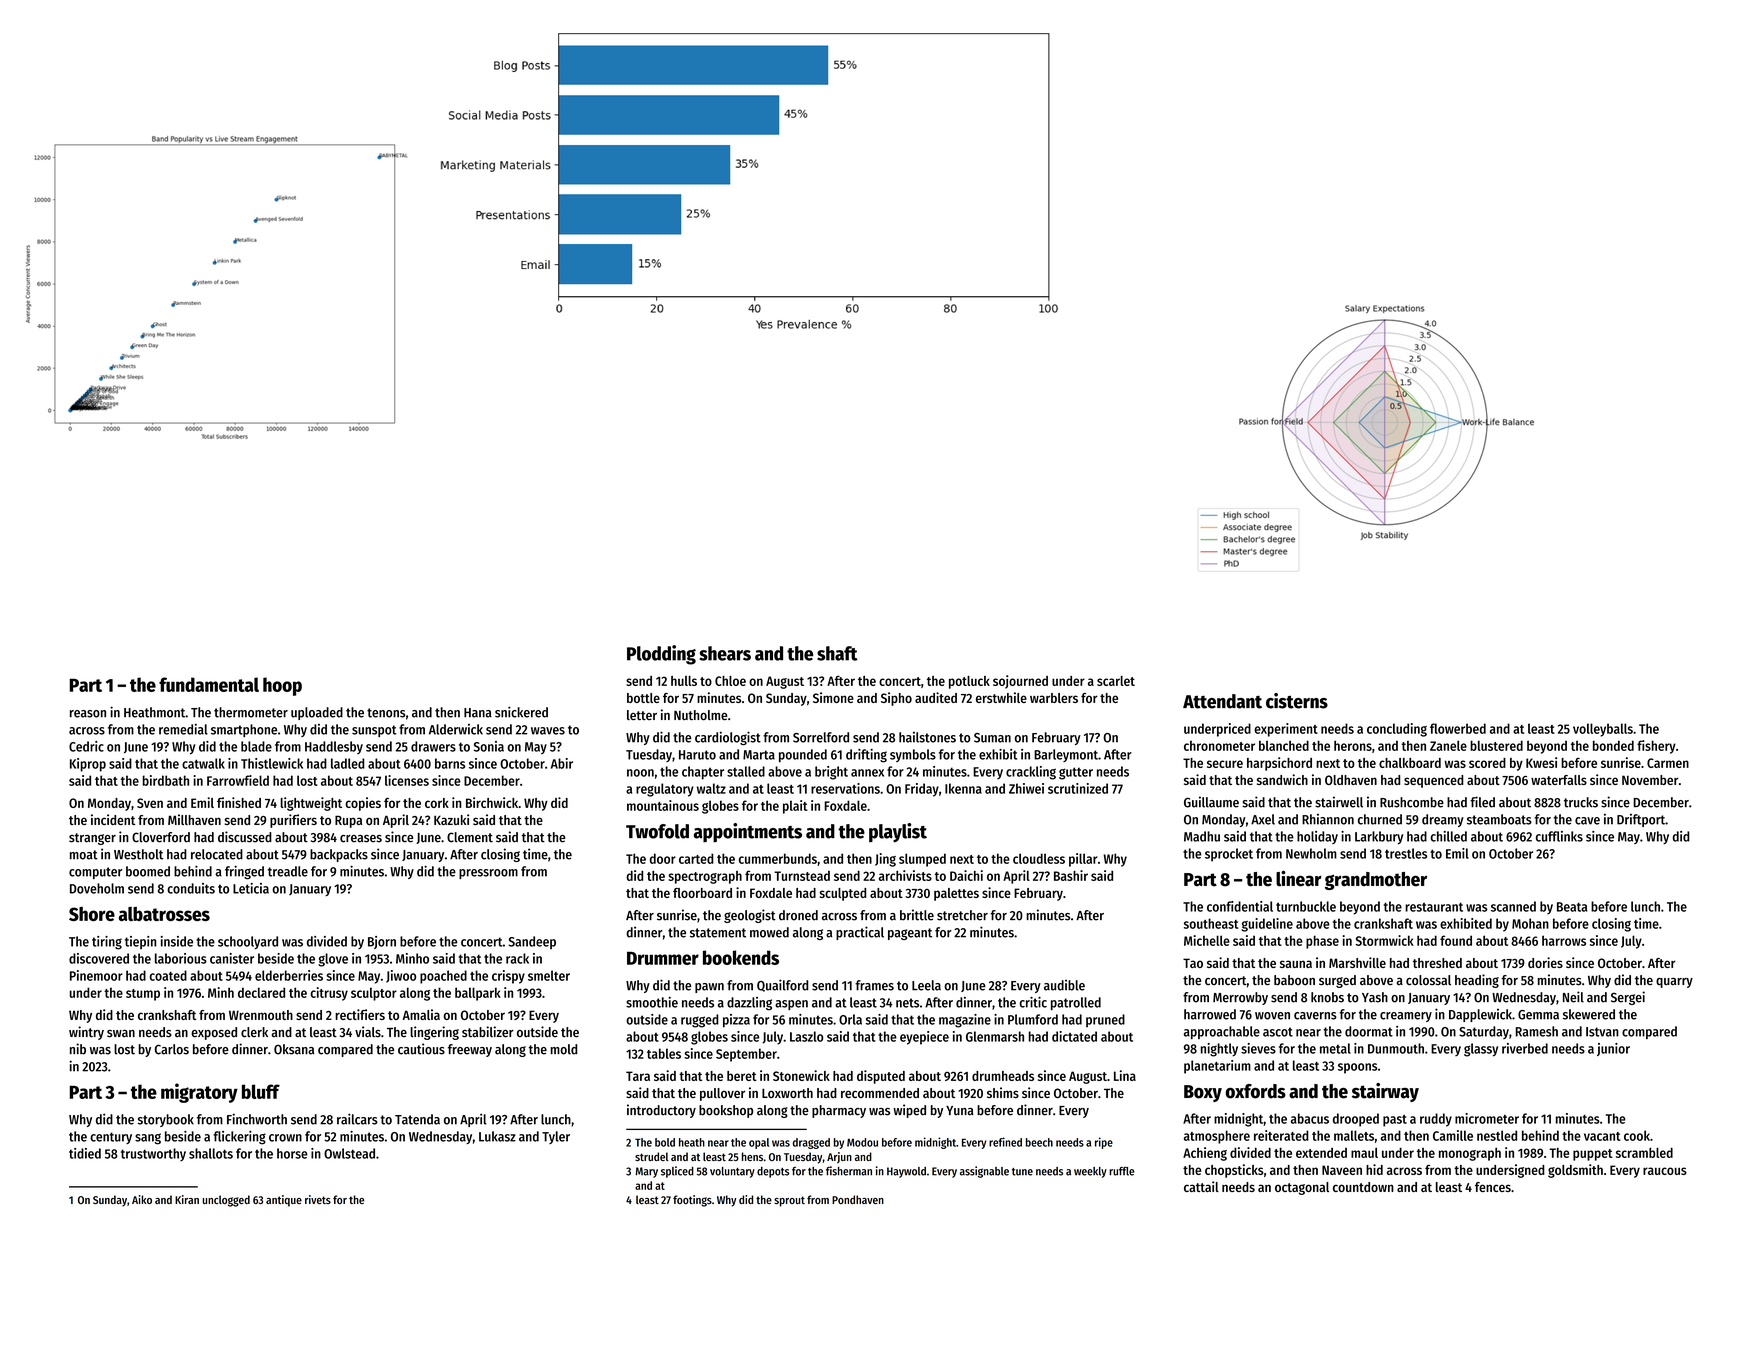  What do you see at coordinates (661, 655) in the screenshot?
I see `Plodding` at bounding box center [661, 655].
